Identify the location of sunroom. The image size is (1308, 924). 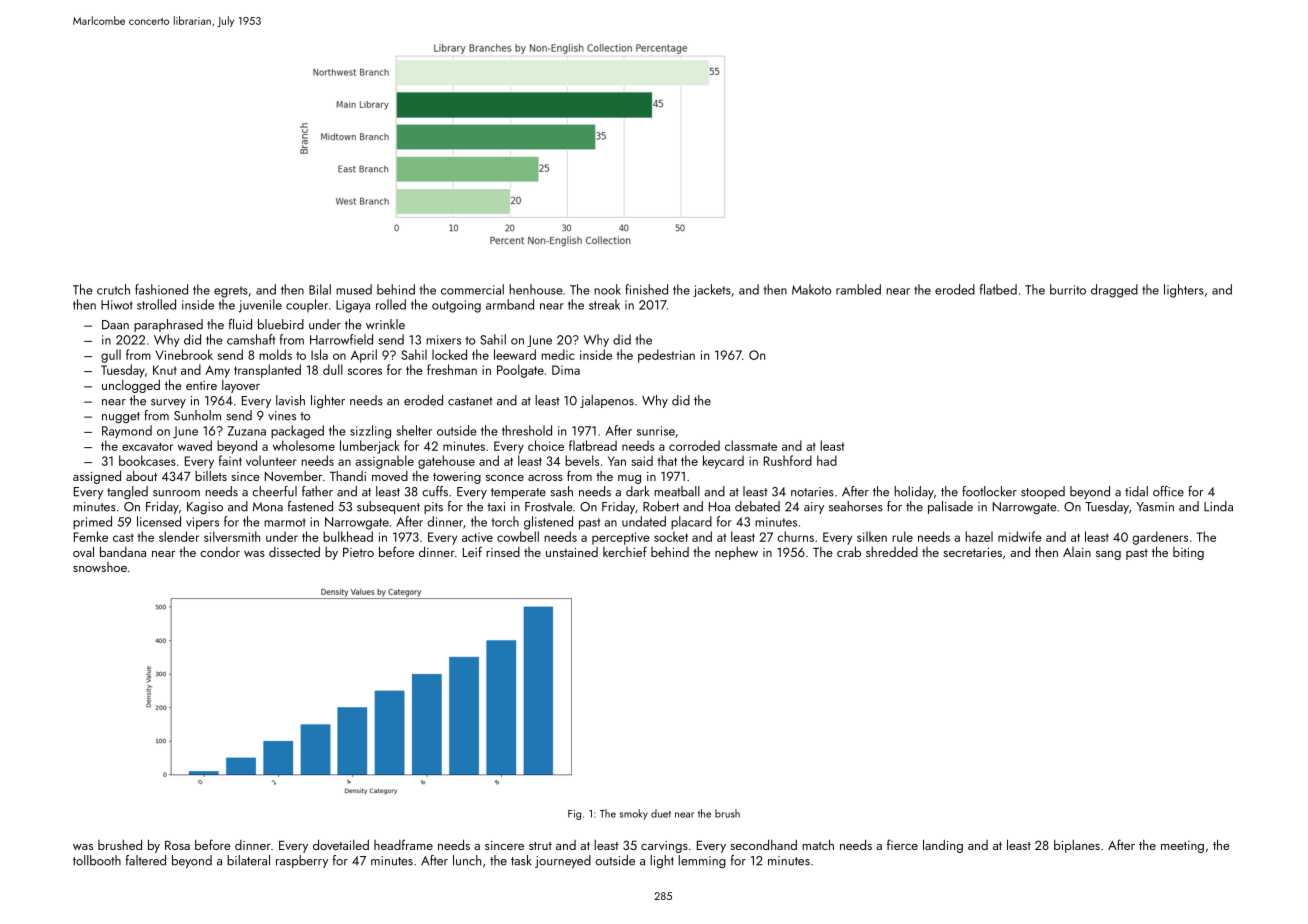
(176, 493).
